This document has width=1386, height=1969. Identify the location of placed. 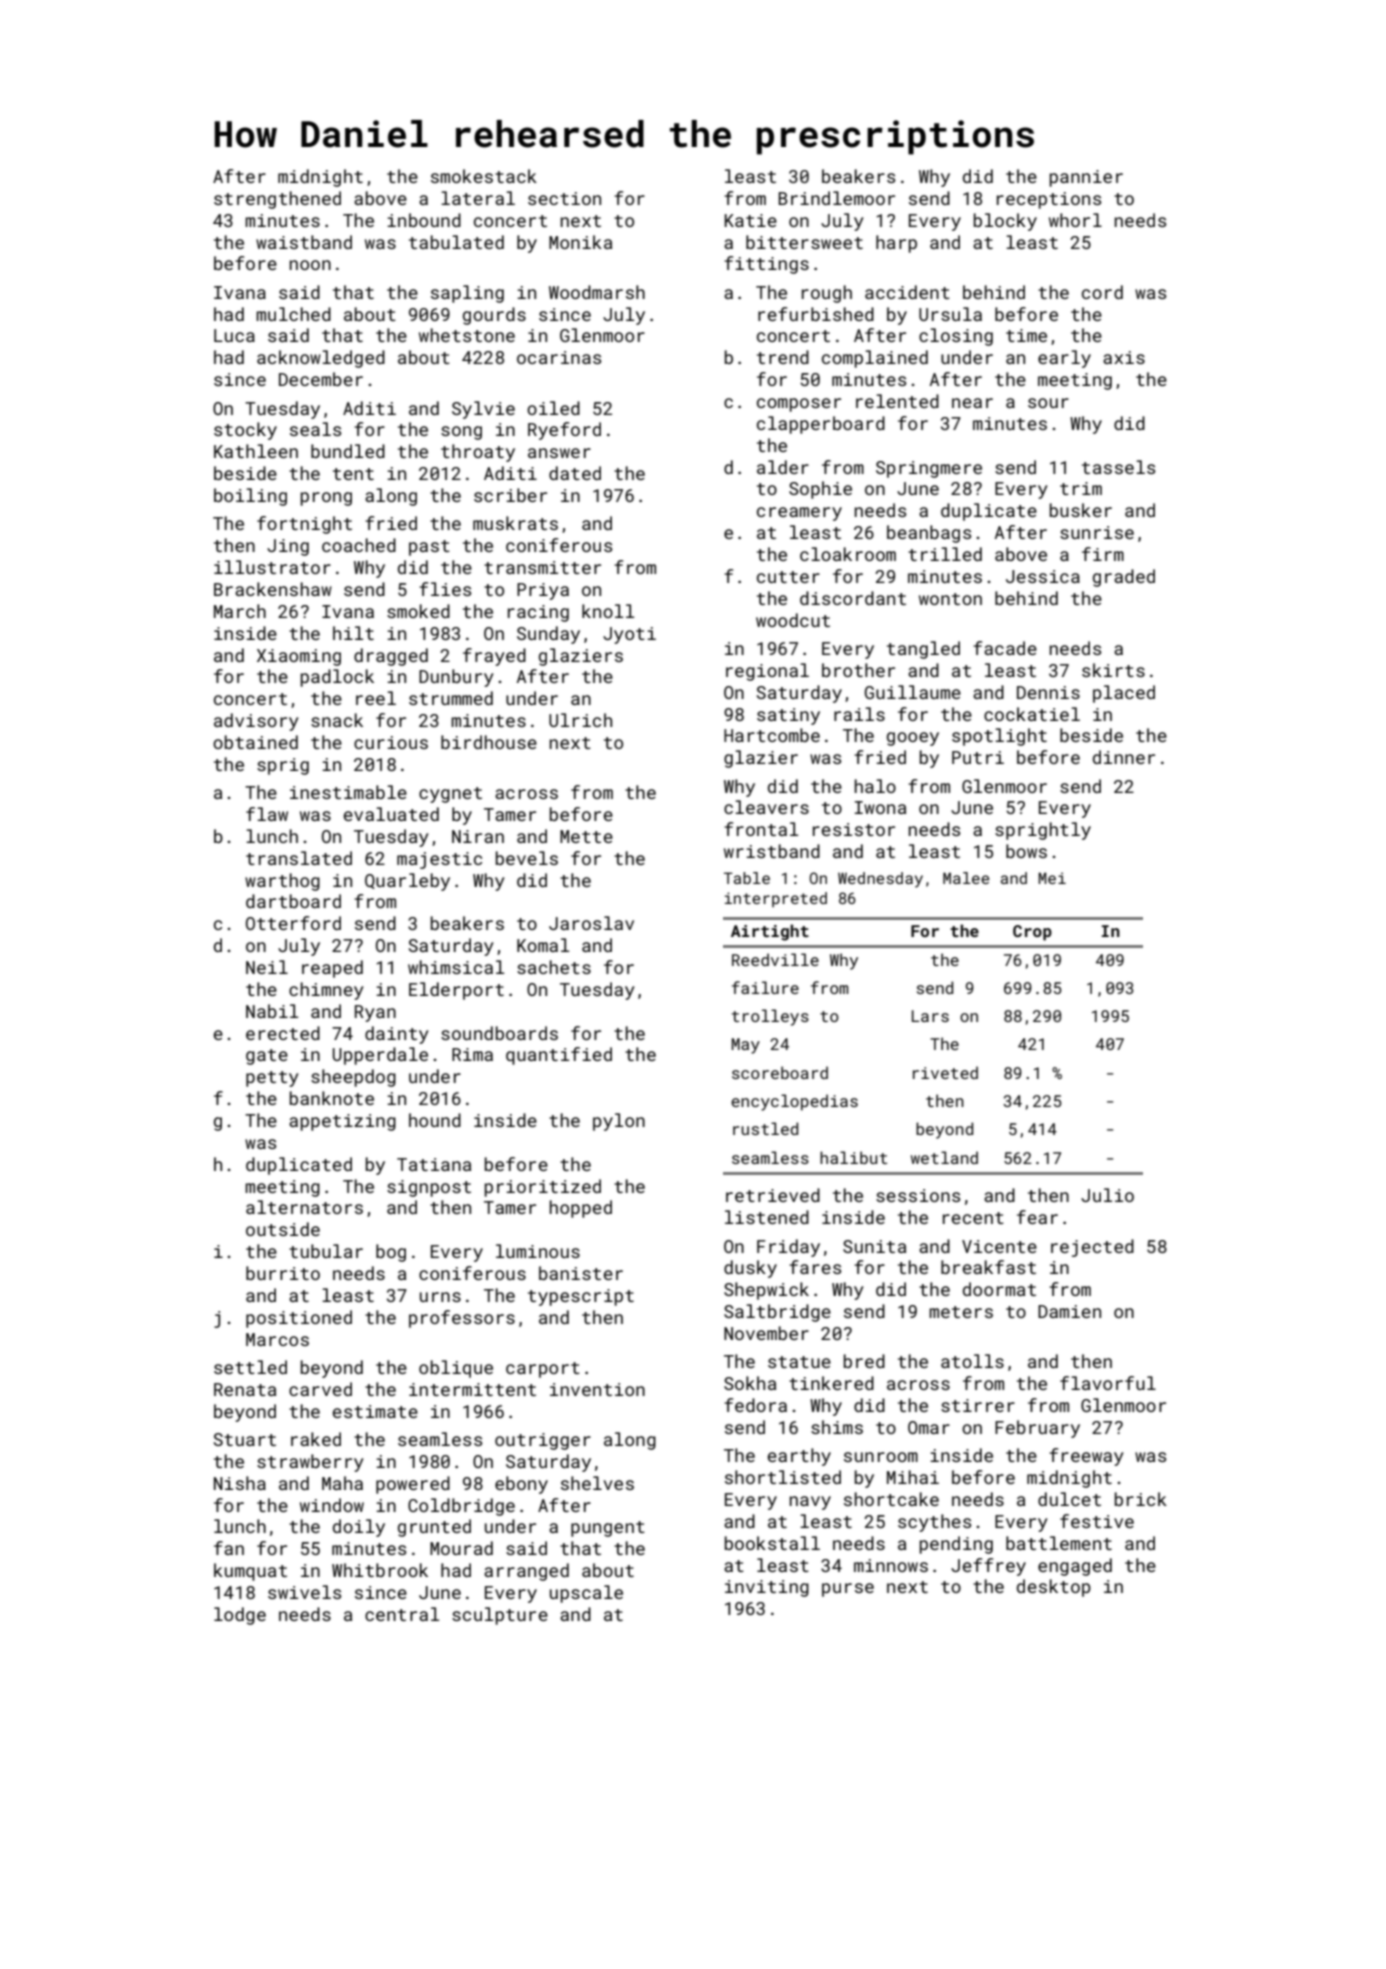
(1124, 694).
